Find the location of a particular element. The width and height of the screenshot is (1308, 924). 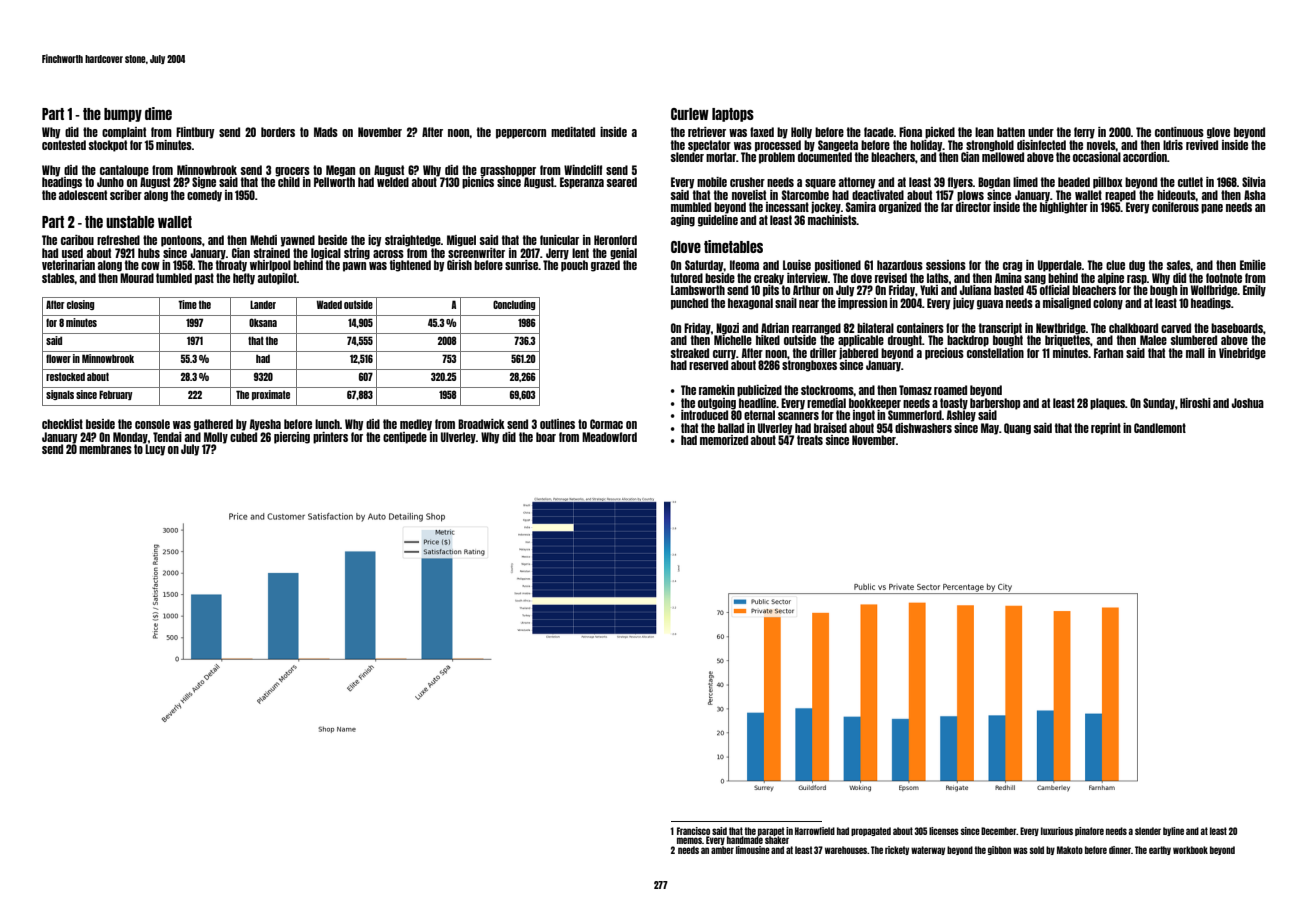

memos is located at coordinates (689, 840).
